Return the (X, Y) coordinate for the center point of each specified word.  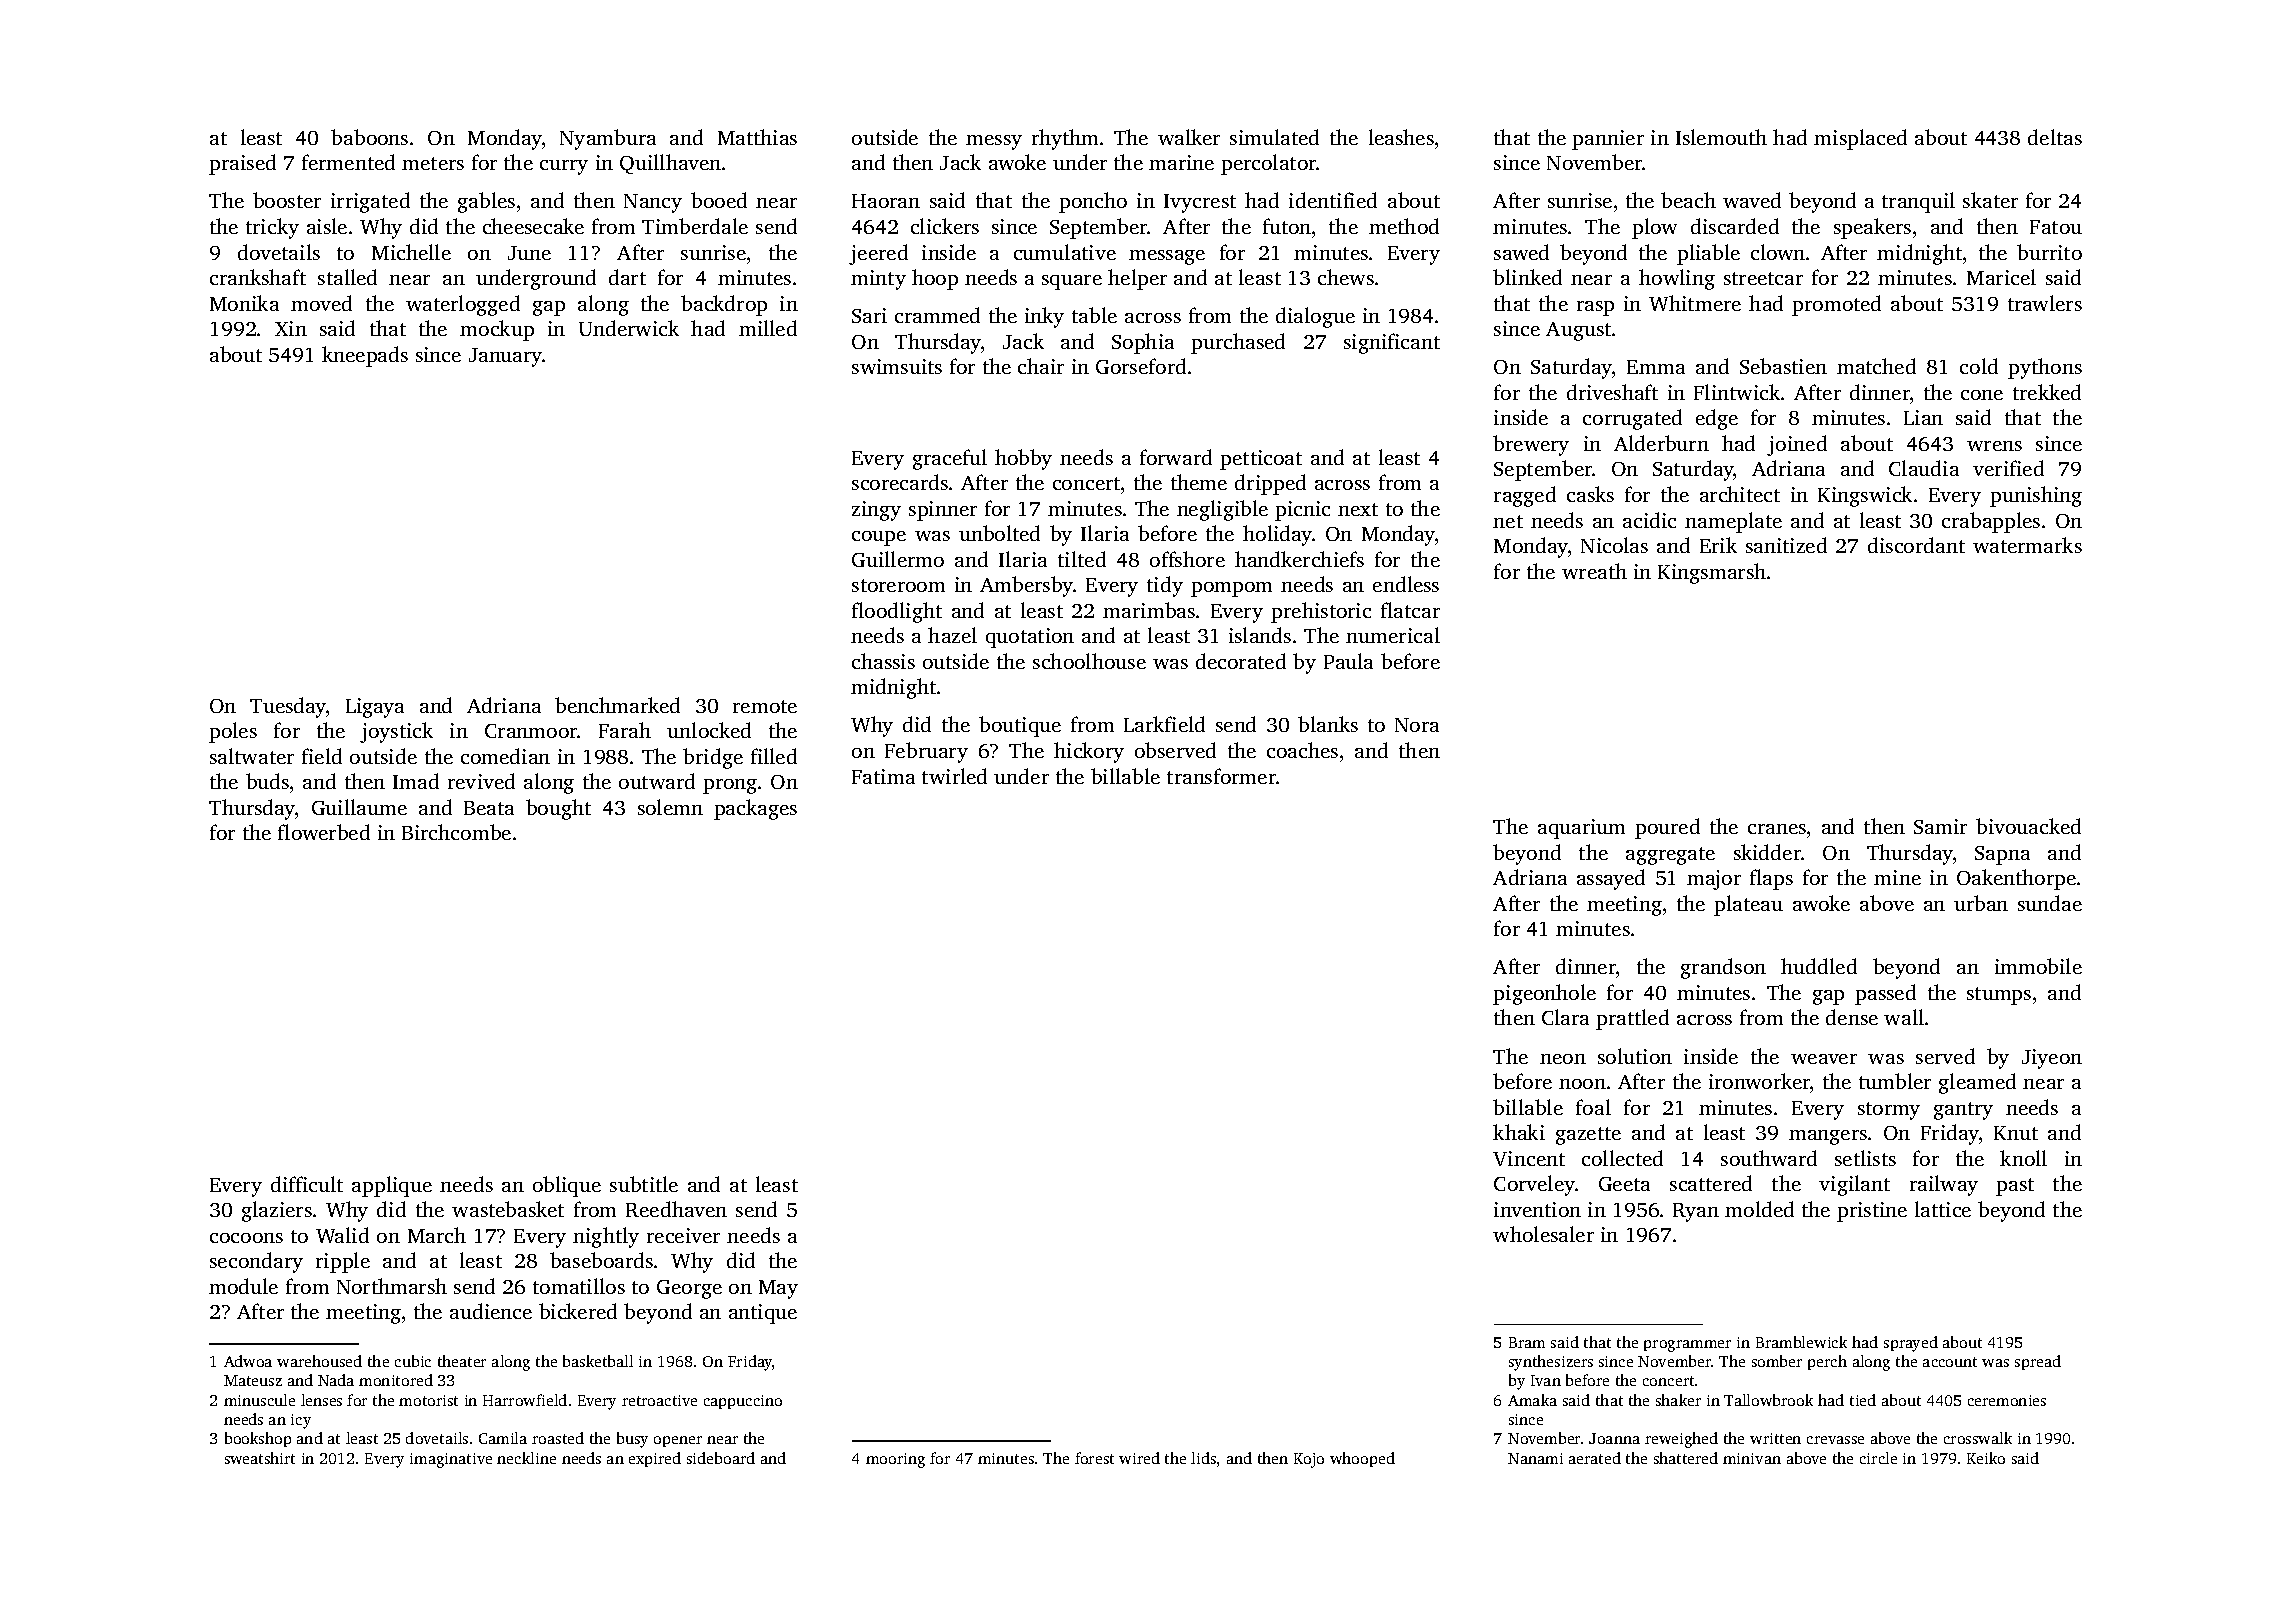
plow (1654, 228)
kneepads (365, 356)
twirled (954, 776)
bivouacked (2028, 826)
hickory (1089, 752)
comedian (505, 756)
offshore (1187, 559)
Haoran (886, 201)
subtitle (644, 1184)
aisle (327, 226)
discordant (1916, 545)
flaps (1771, 879)
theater (462, 1361)
